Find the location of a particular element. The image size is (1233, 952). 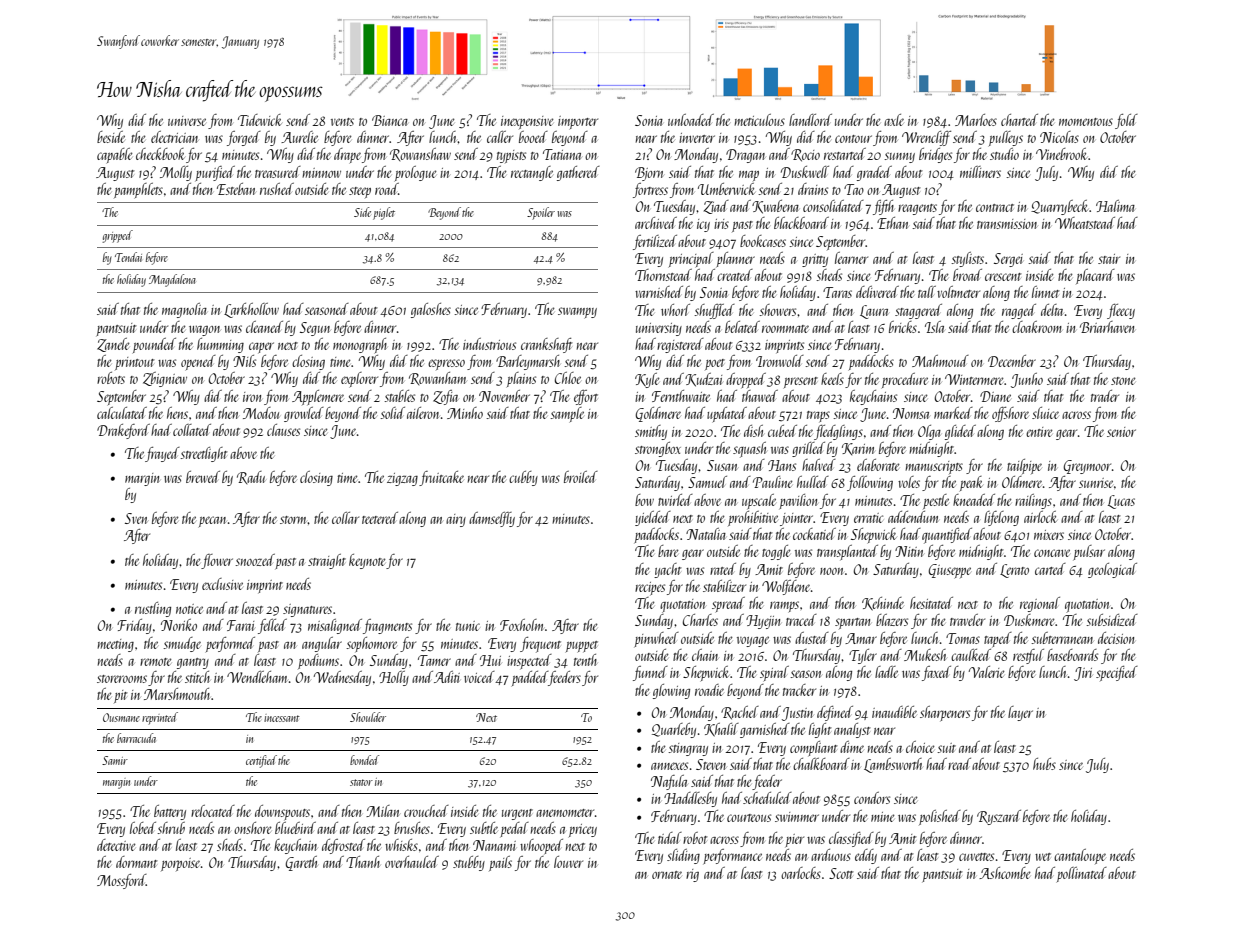

keynote is located at coordinates (368, 561).
